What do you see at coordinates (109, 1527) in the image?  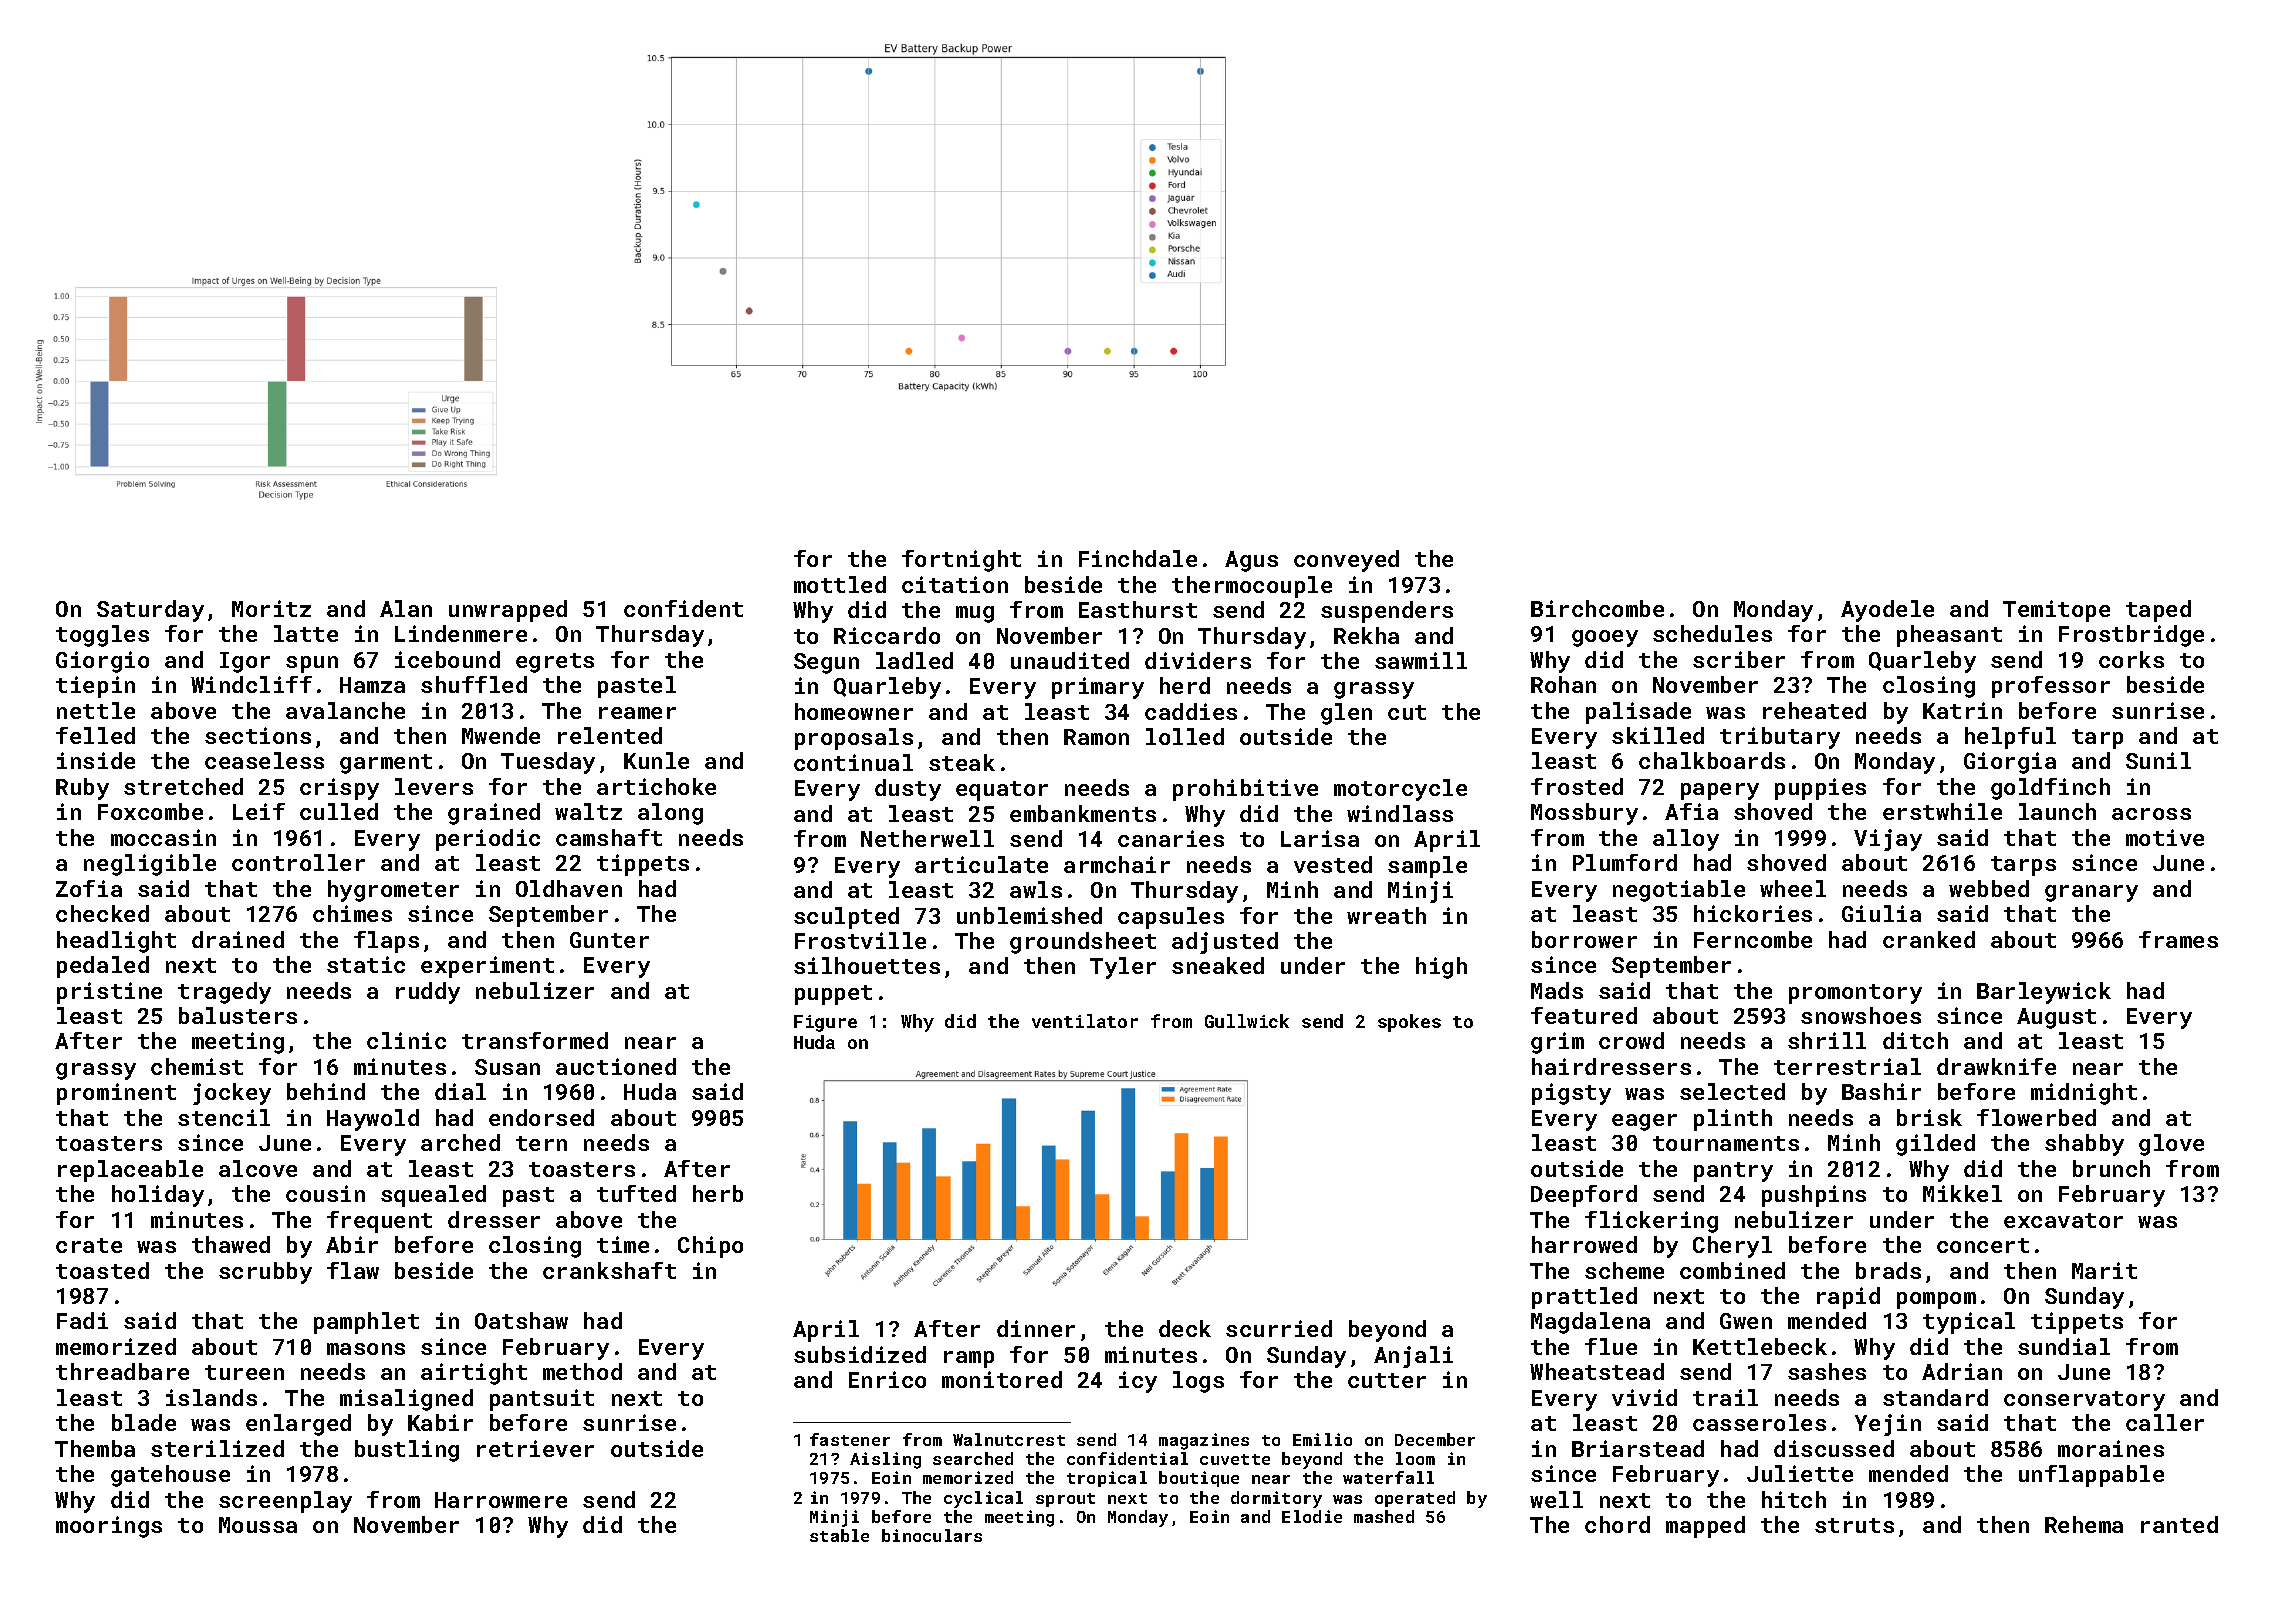 I see `moorings` at bounding box center [109, 1527].
